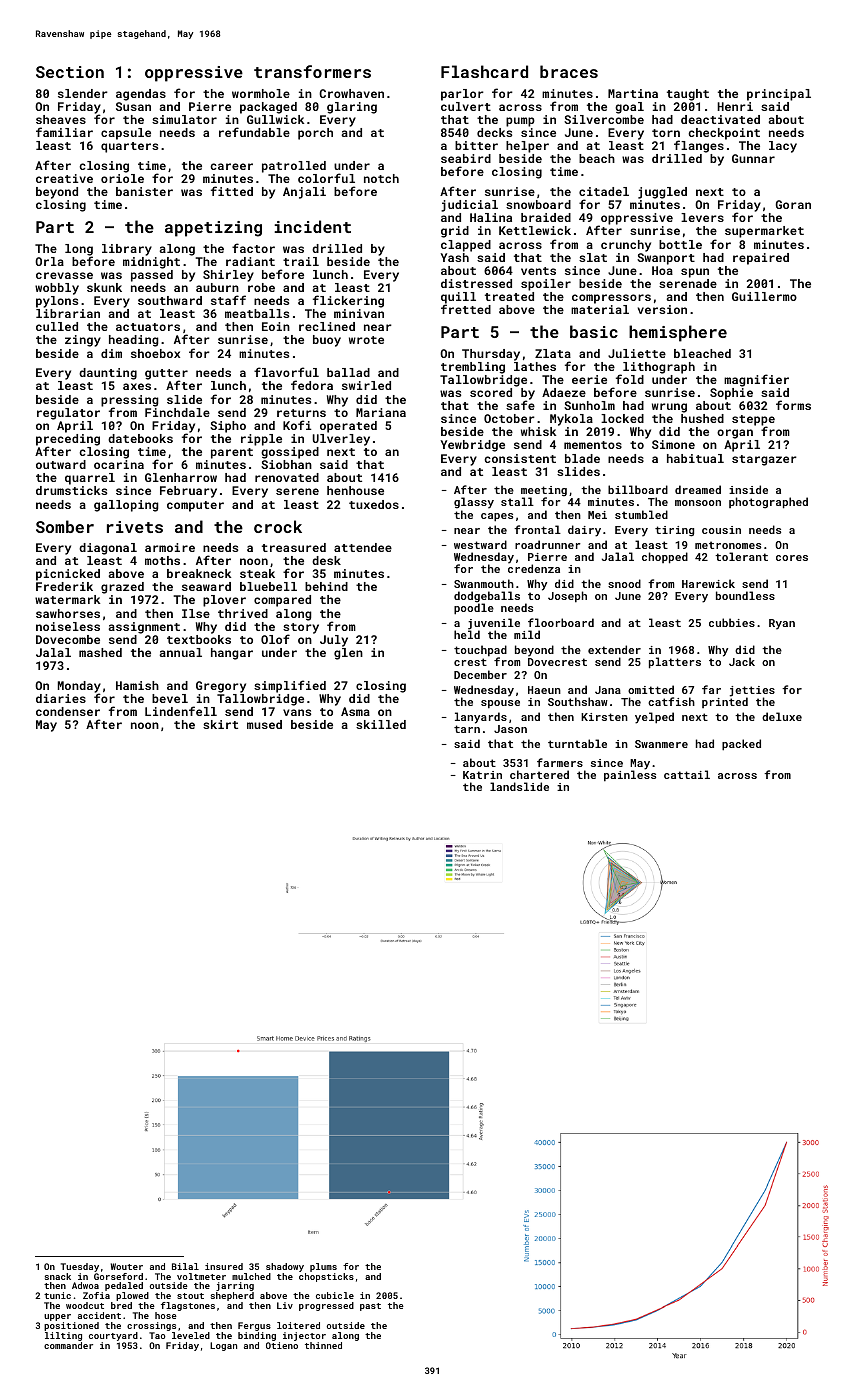 The image size is (849, 1400). I want to click on repaired, so click(761, 259).
